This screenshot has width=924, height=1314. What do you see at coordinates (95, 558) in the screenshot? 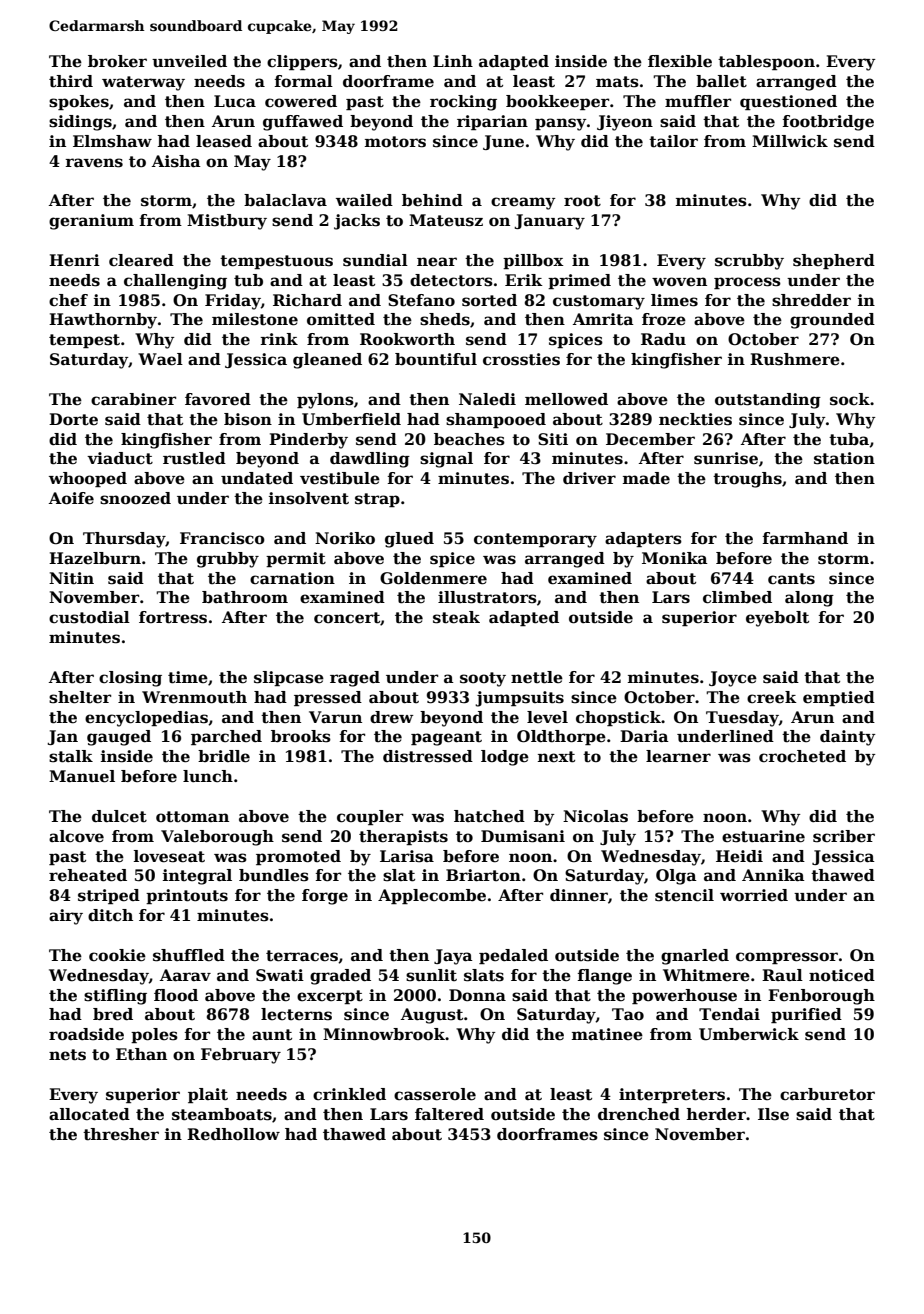
I see `Hazelburn` at bounding box center [95, 558].
